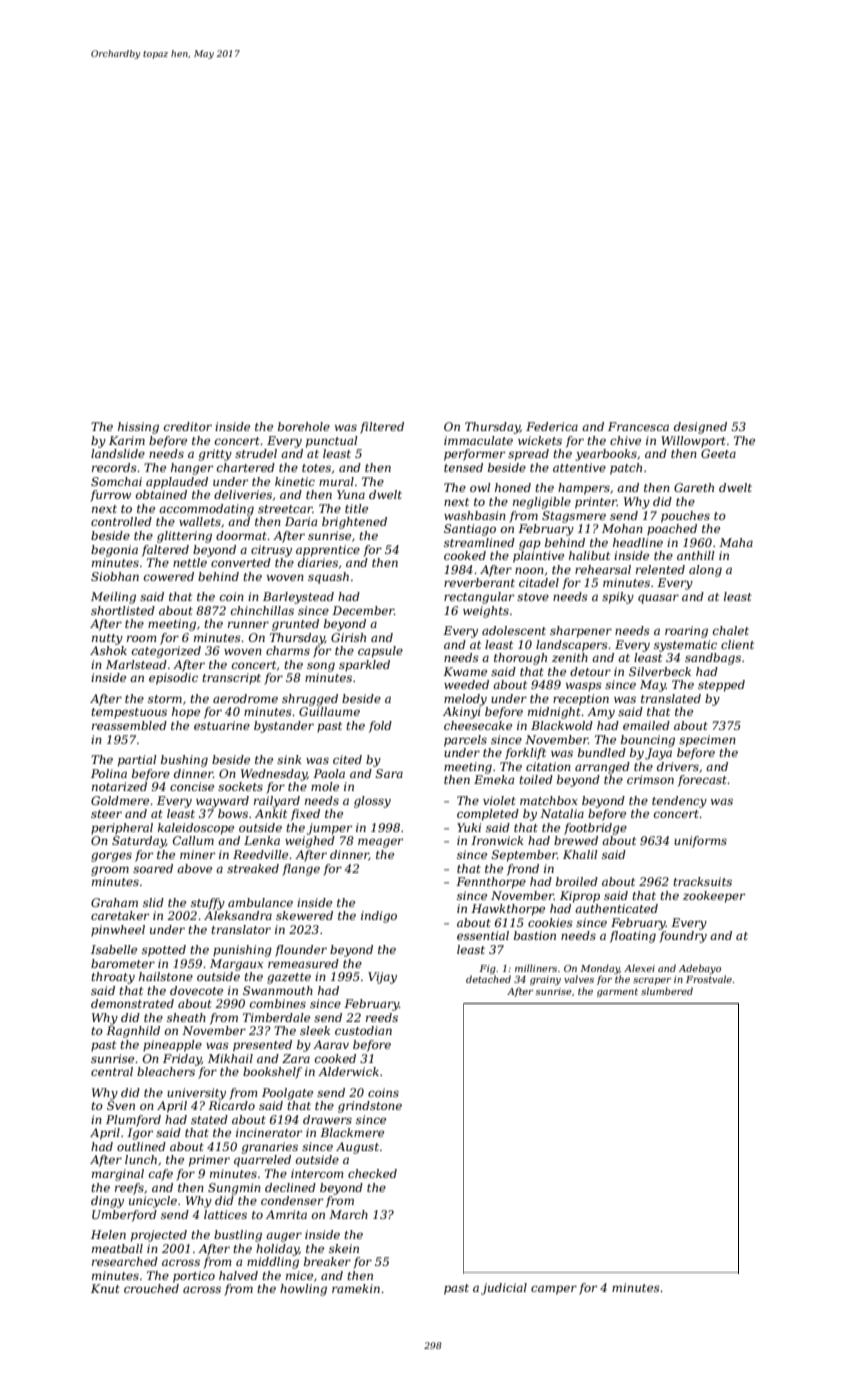 The width and height of the screenshot is (849, 1400). Describe the element at coordinates (363, 1030) in the screenshot. I see `custodian` at that location.
